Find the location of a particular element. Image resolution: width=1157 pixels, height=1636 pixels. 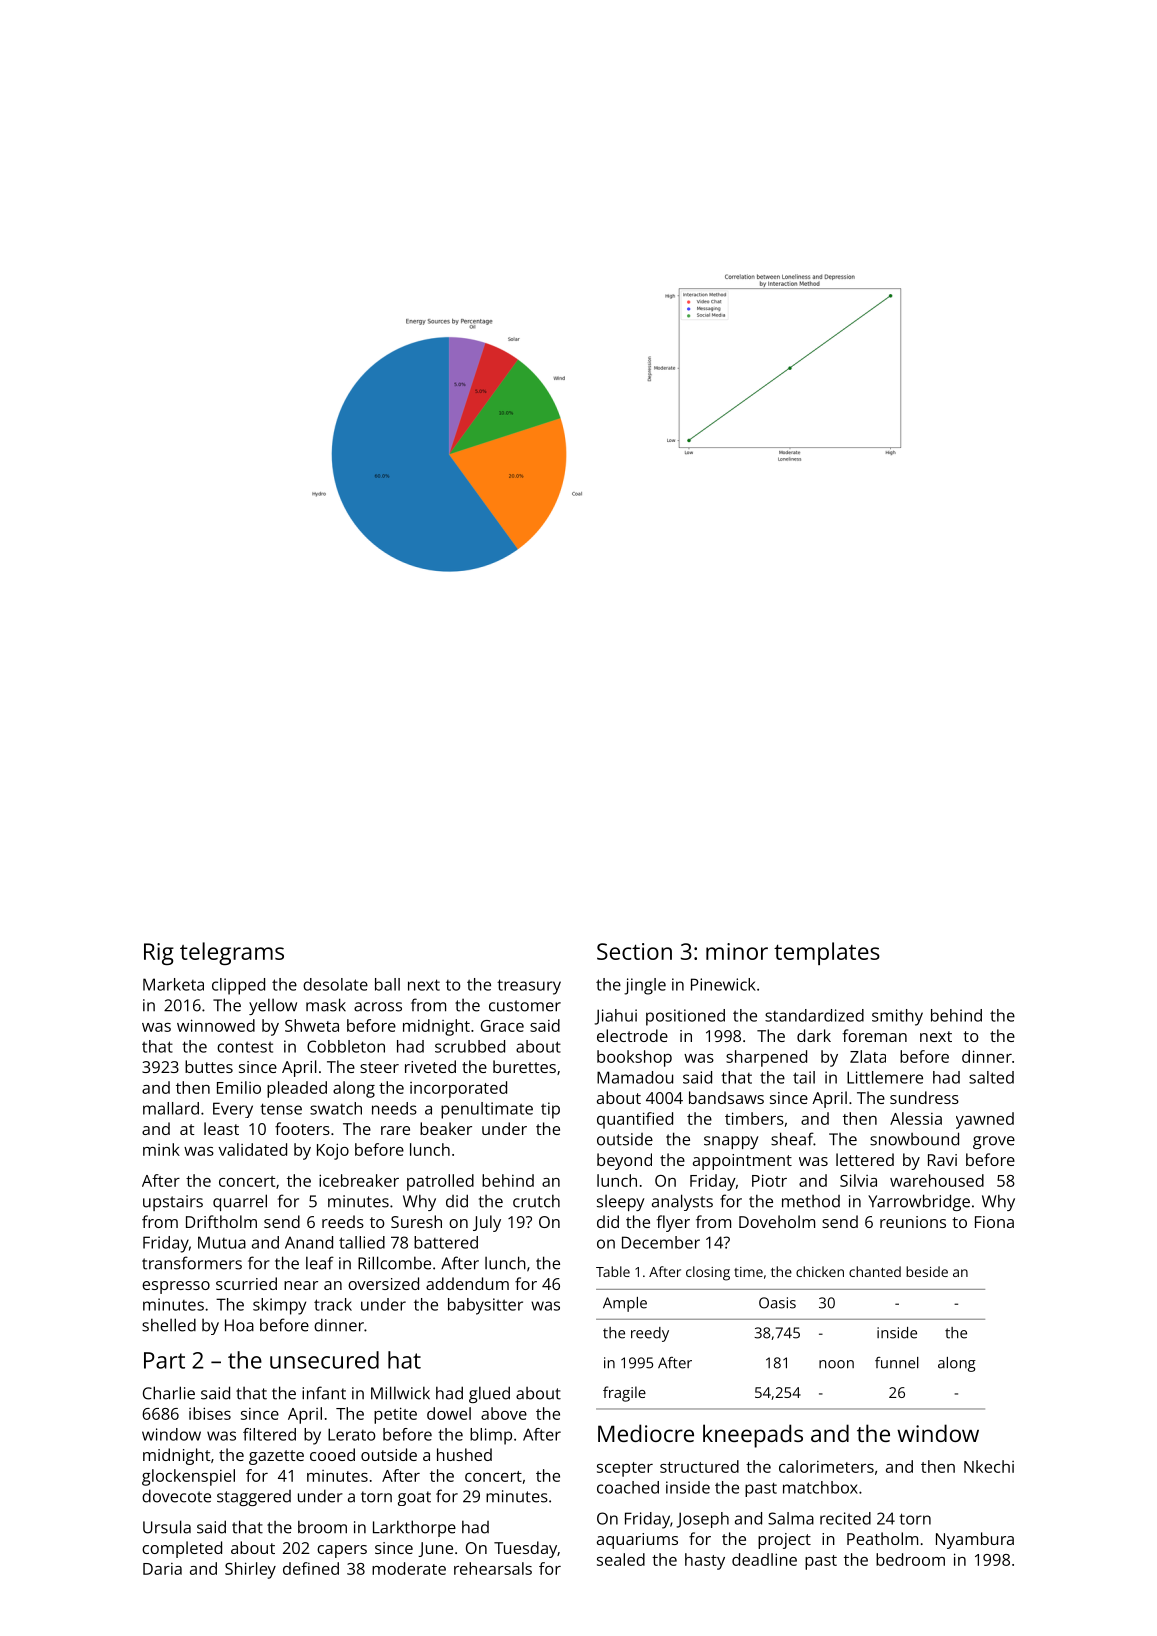

hasty is located at coordinates (705, 1561).
